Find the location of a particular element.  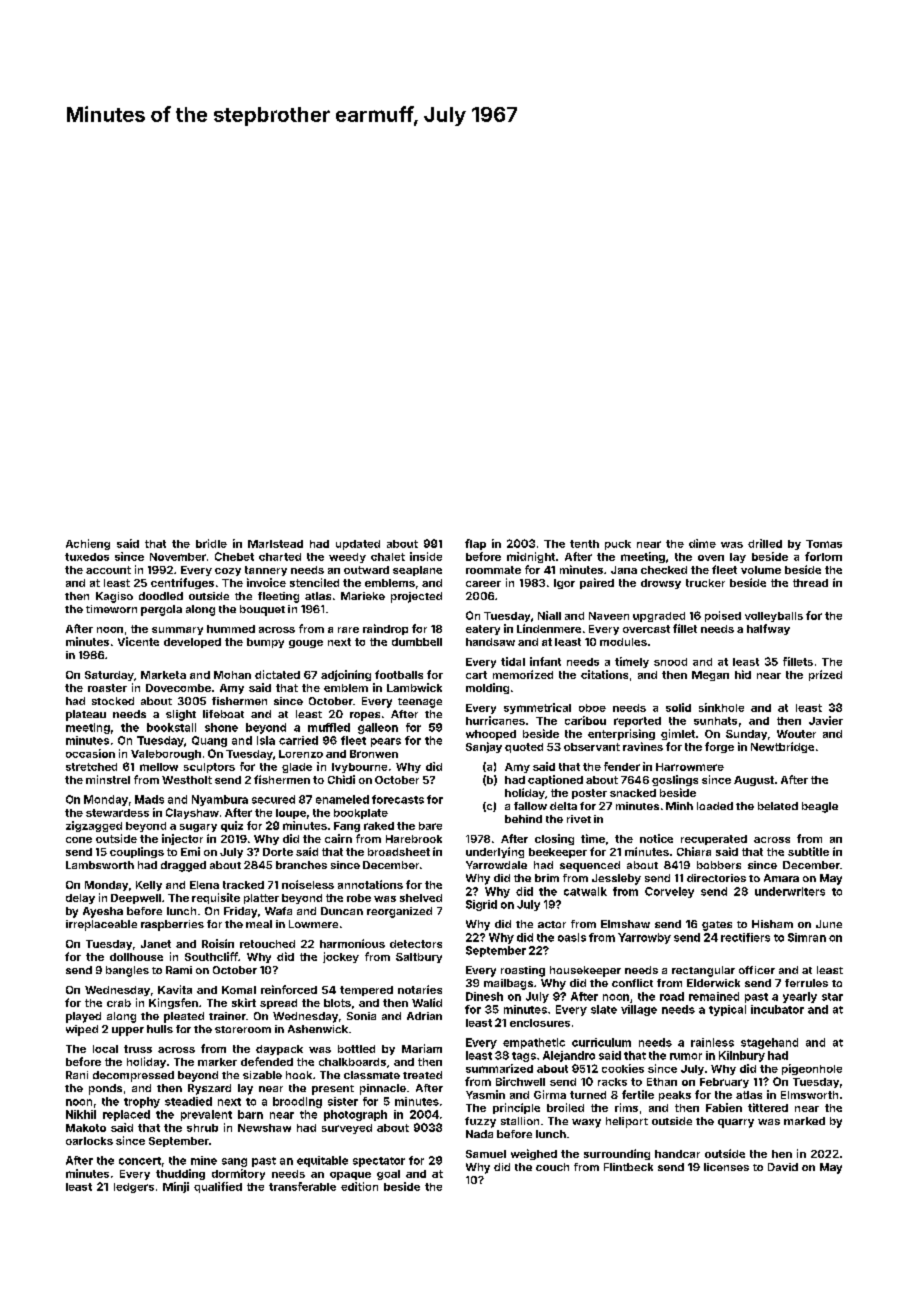

citations is located at coordinates (604, 674).
